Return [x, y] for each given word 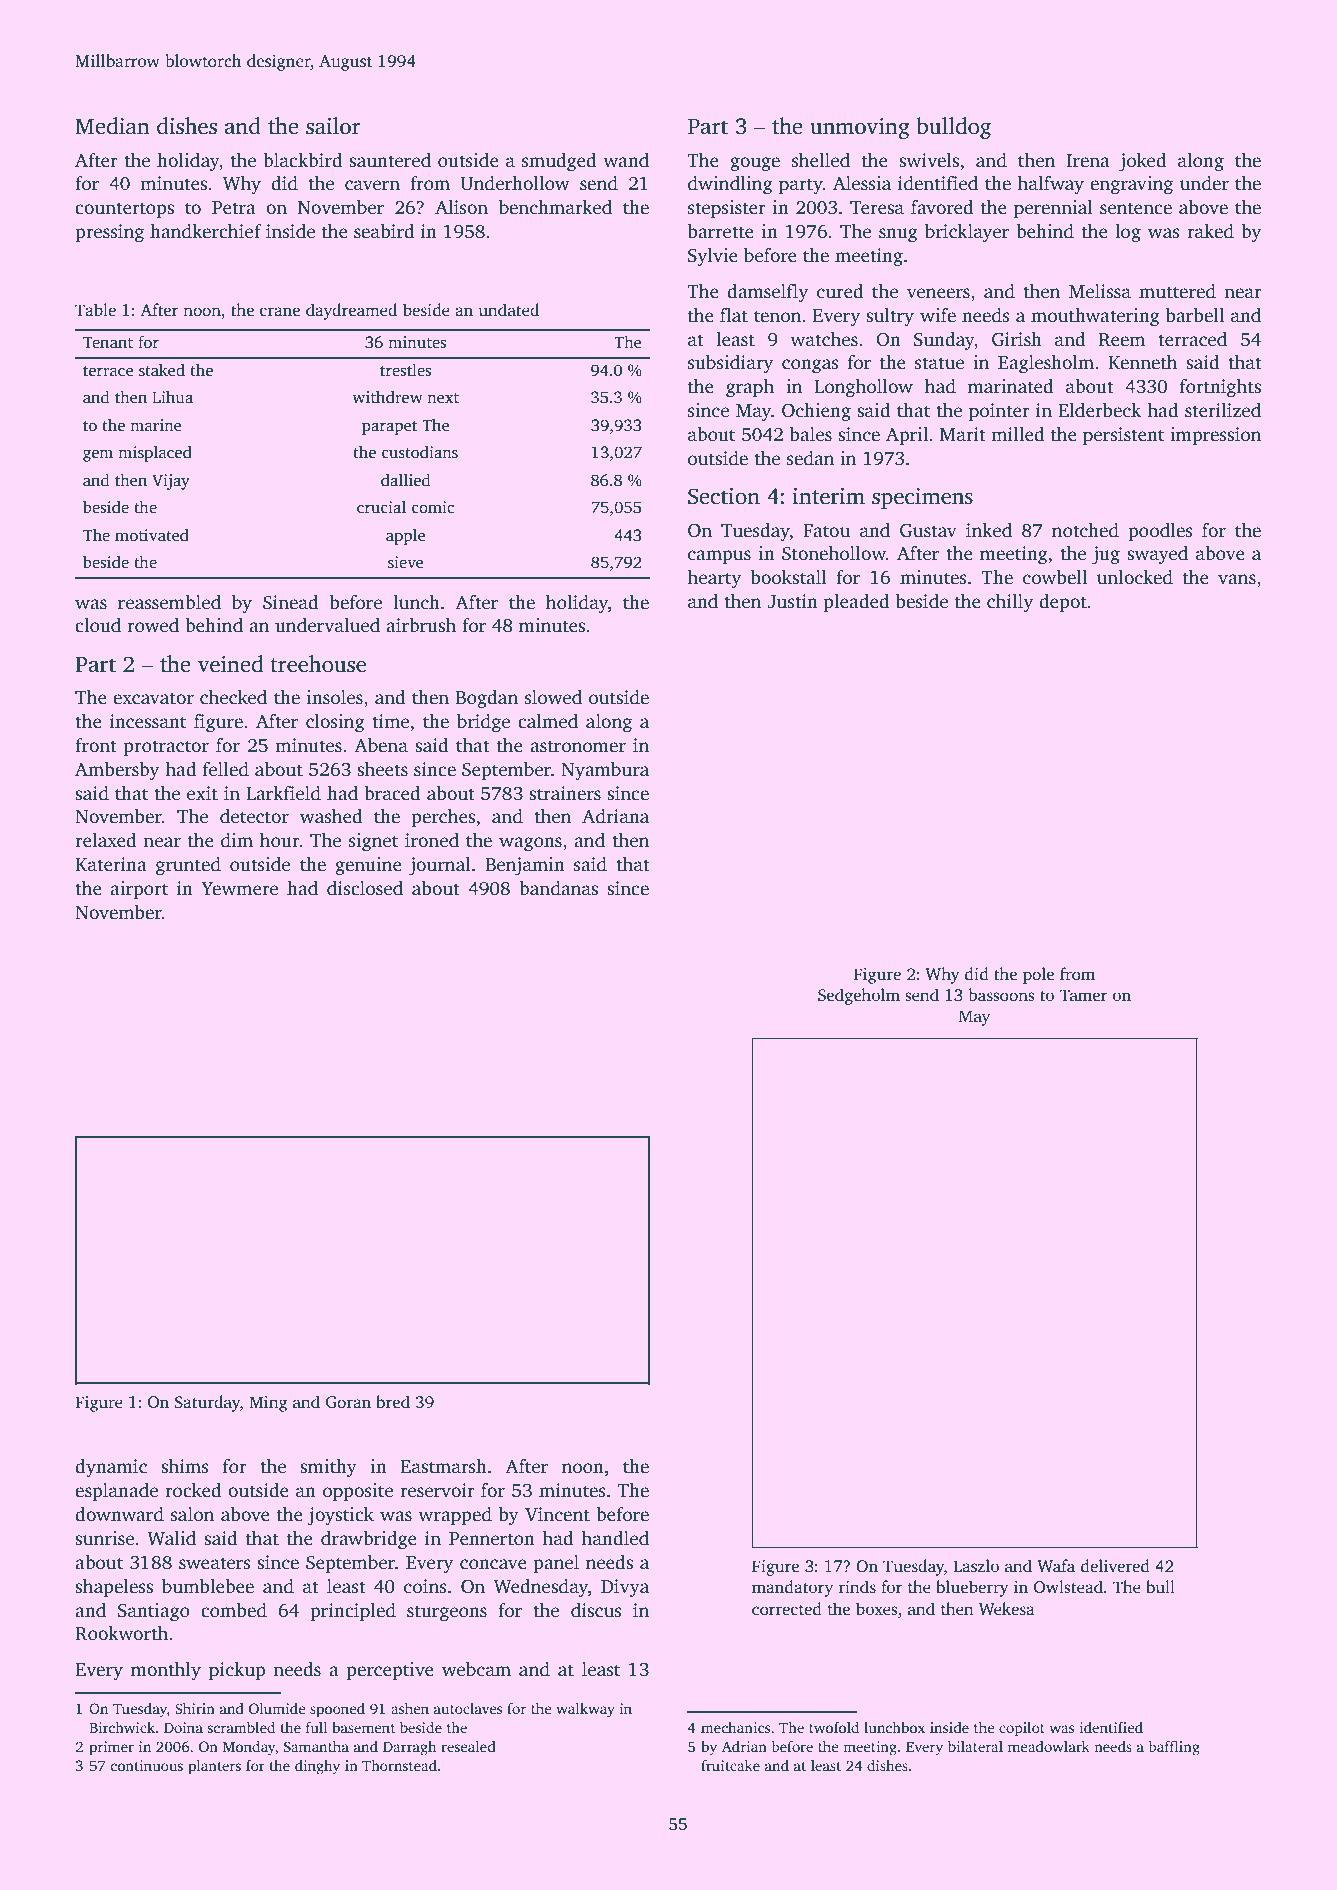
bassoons [1001, 995]
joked [1143, 162]
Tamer [1083, 995]
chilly [1010, 603]
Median [112, 126]
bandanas [558, 888]
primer [111, 1748]
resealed [468, 1746]
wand [626, 160]
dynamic [111, 1468]
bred [393, 1402]
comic [433, 507]
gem [98, 455]
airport [139, 890]
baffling [1174, 1748]
